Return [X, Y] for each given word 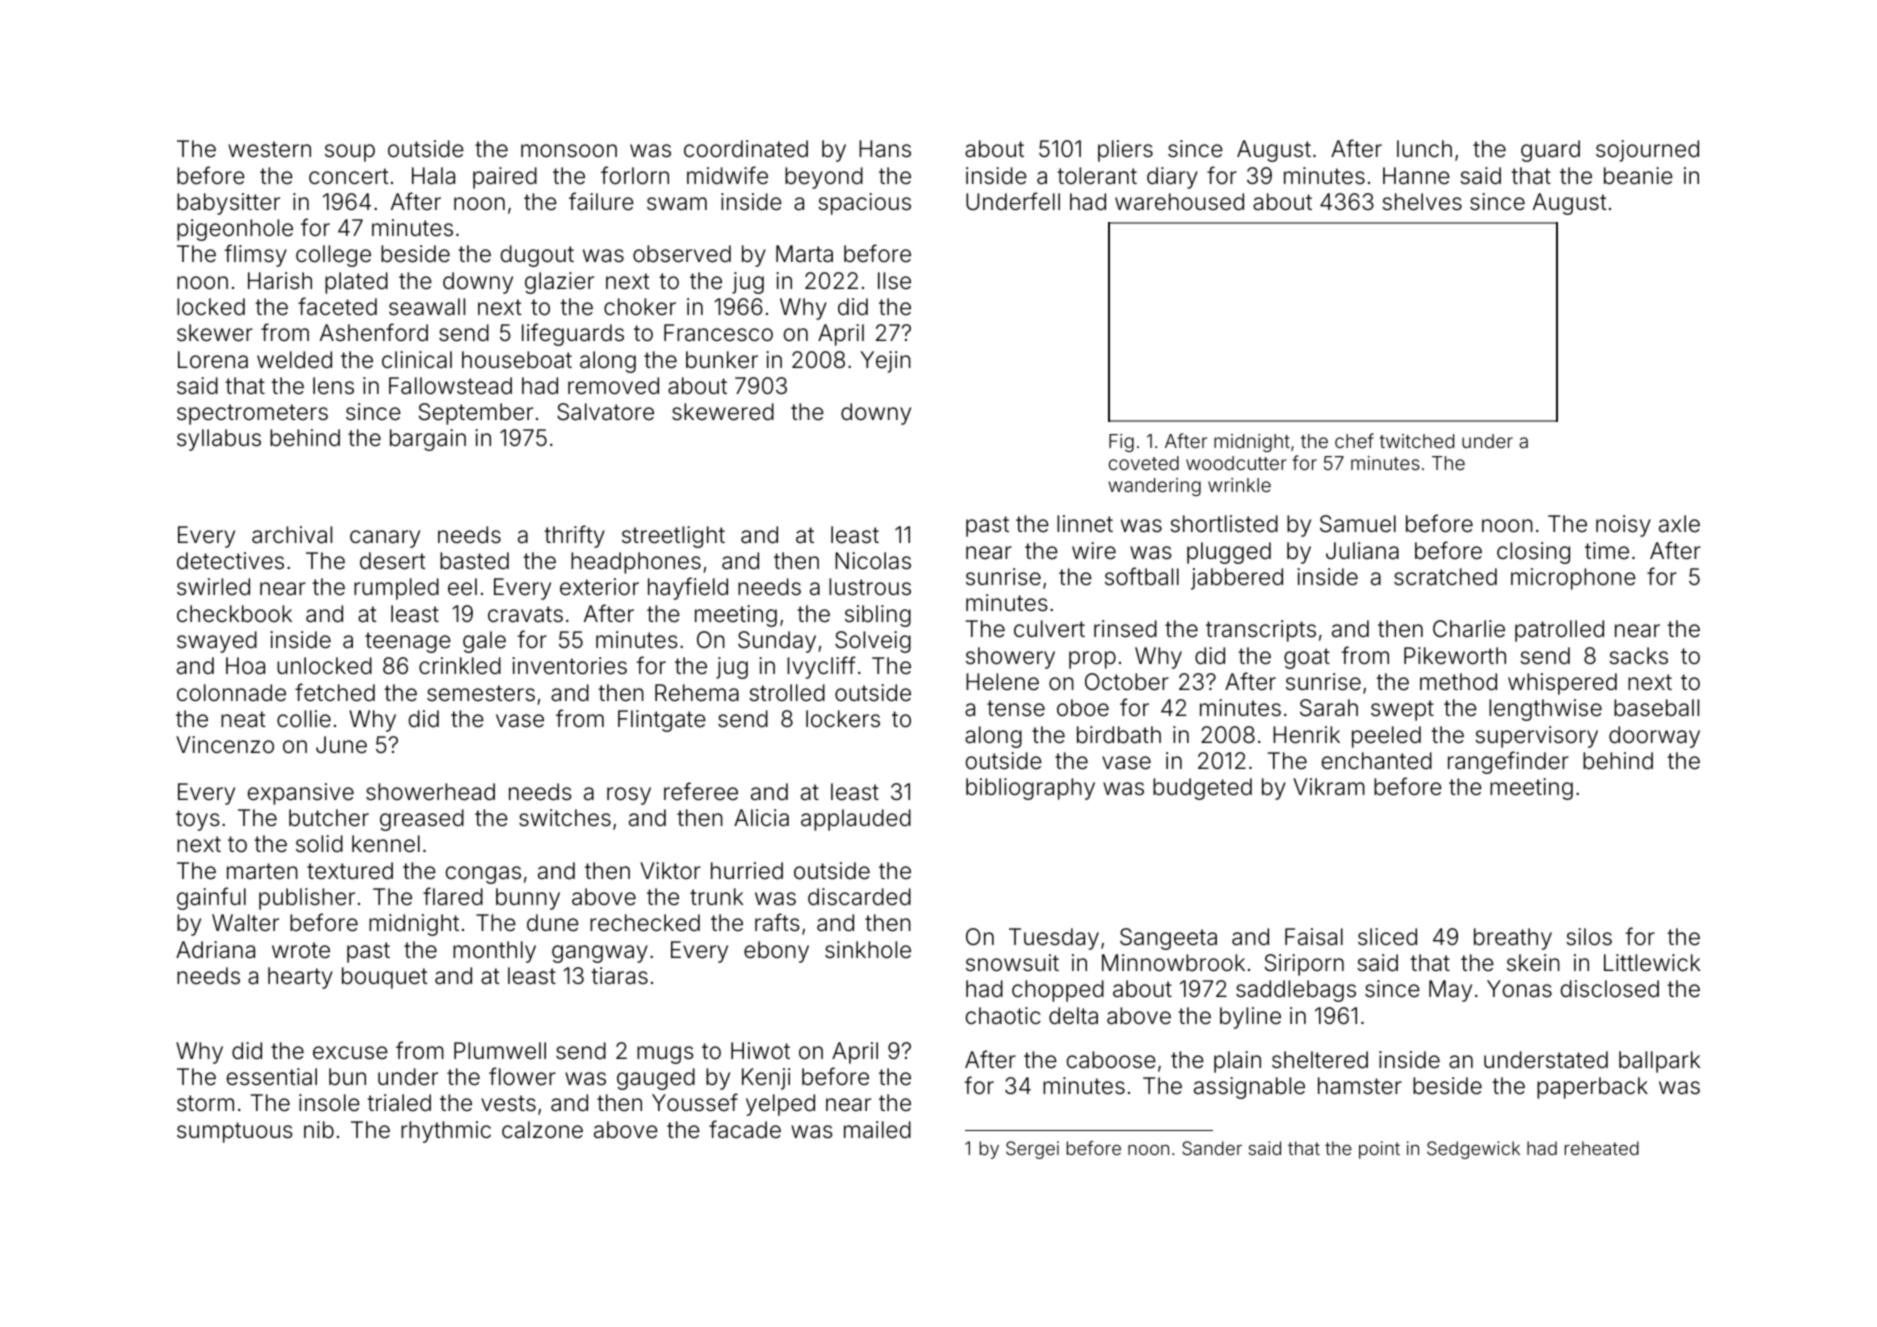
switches [565, 818]
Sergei [1032, 1150]
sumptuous [235, 1132]
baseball [1656, 708]
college [333, 256]
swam [677, 204]
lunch [1424, 148]
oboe [1083, 708]
